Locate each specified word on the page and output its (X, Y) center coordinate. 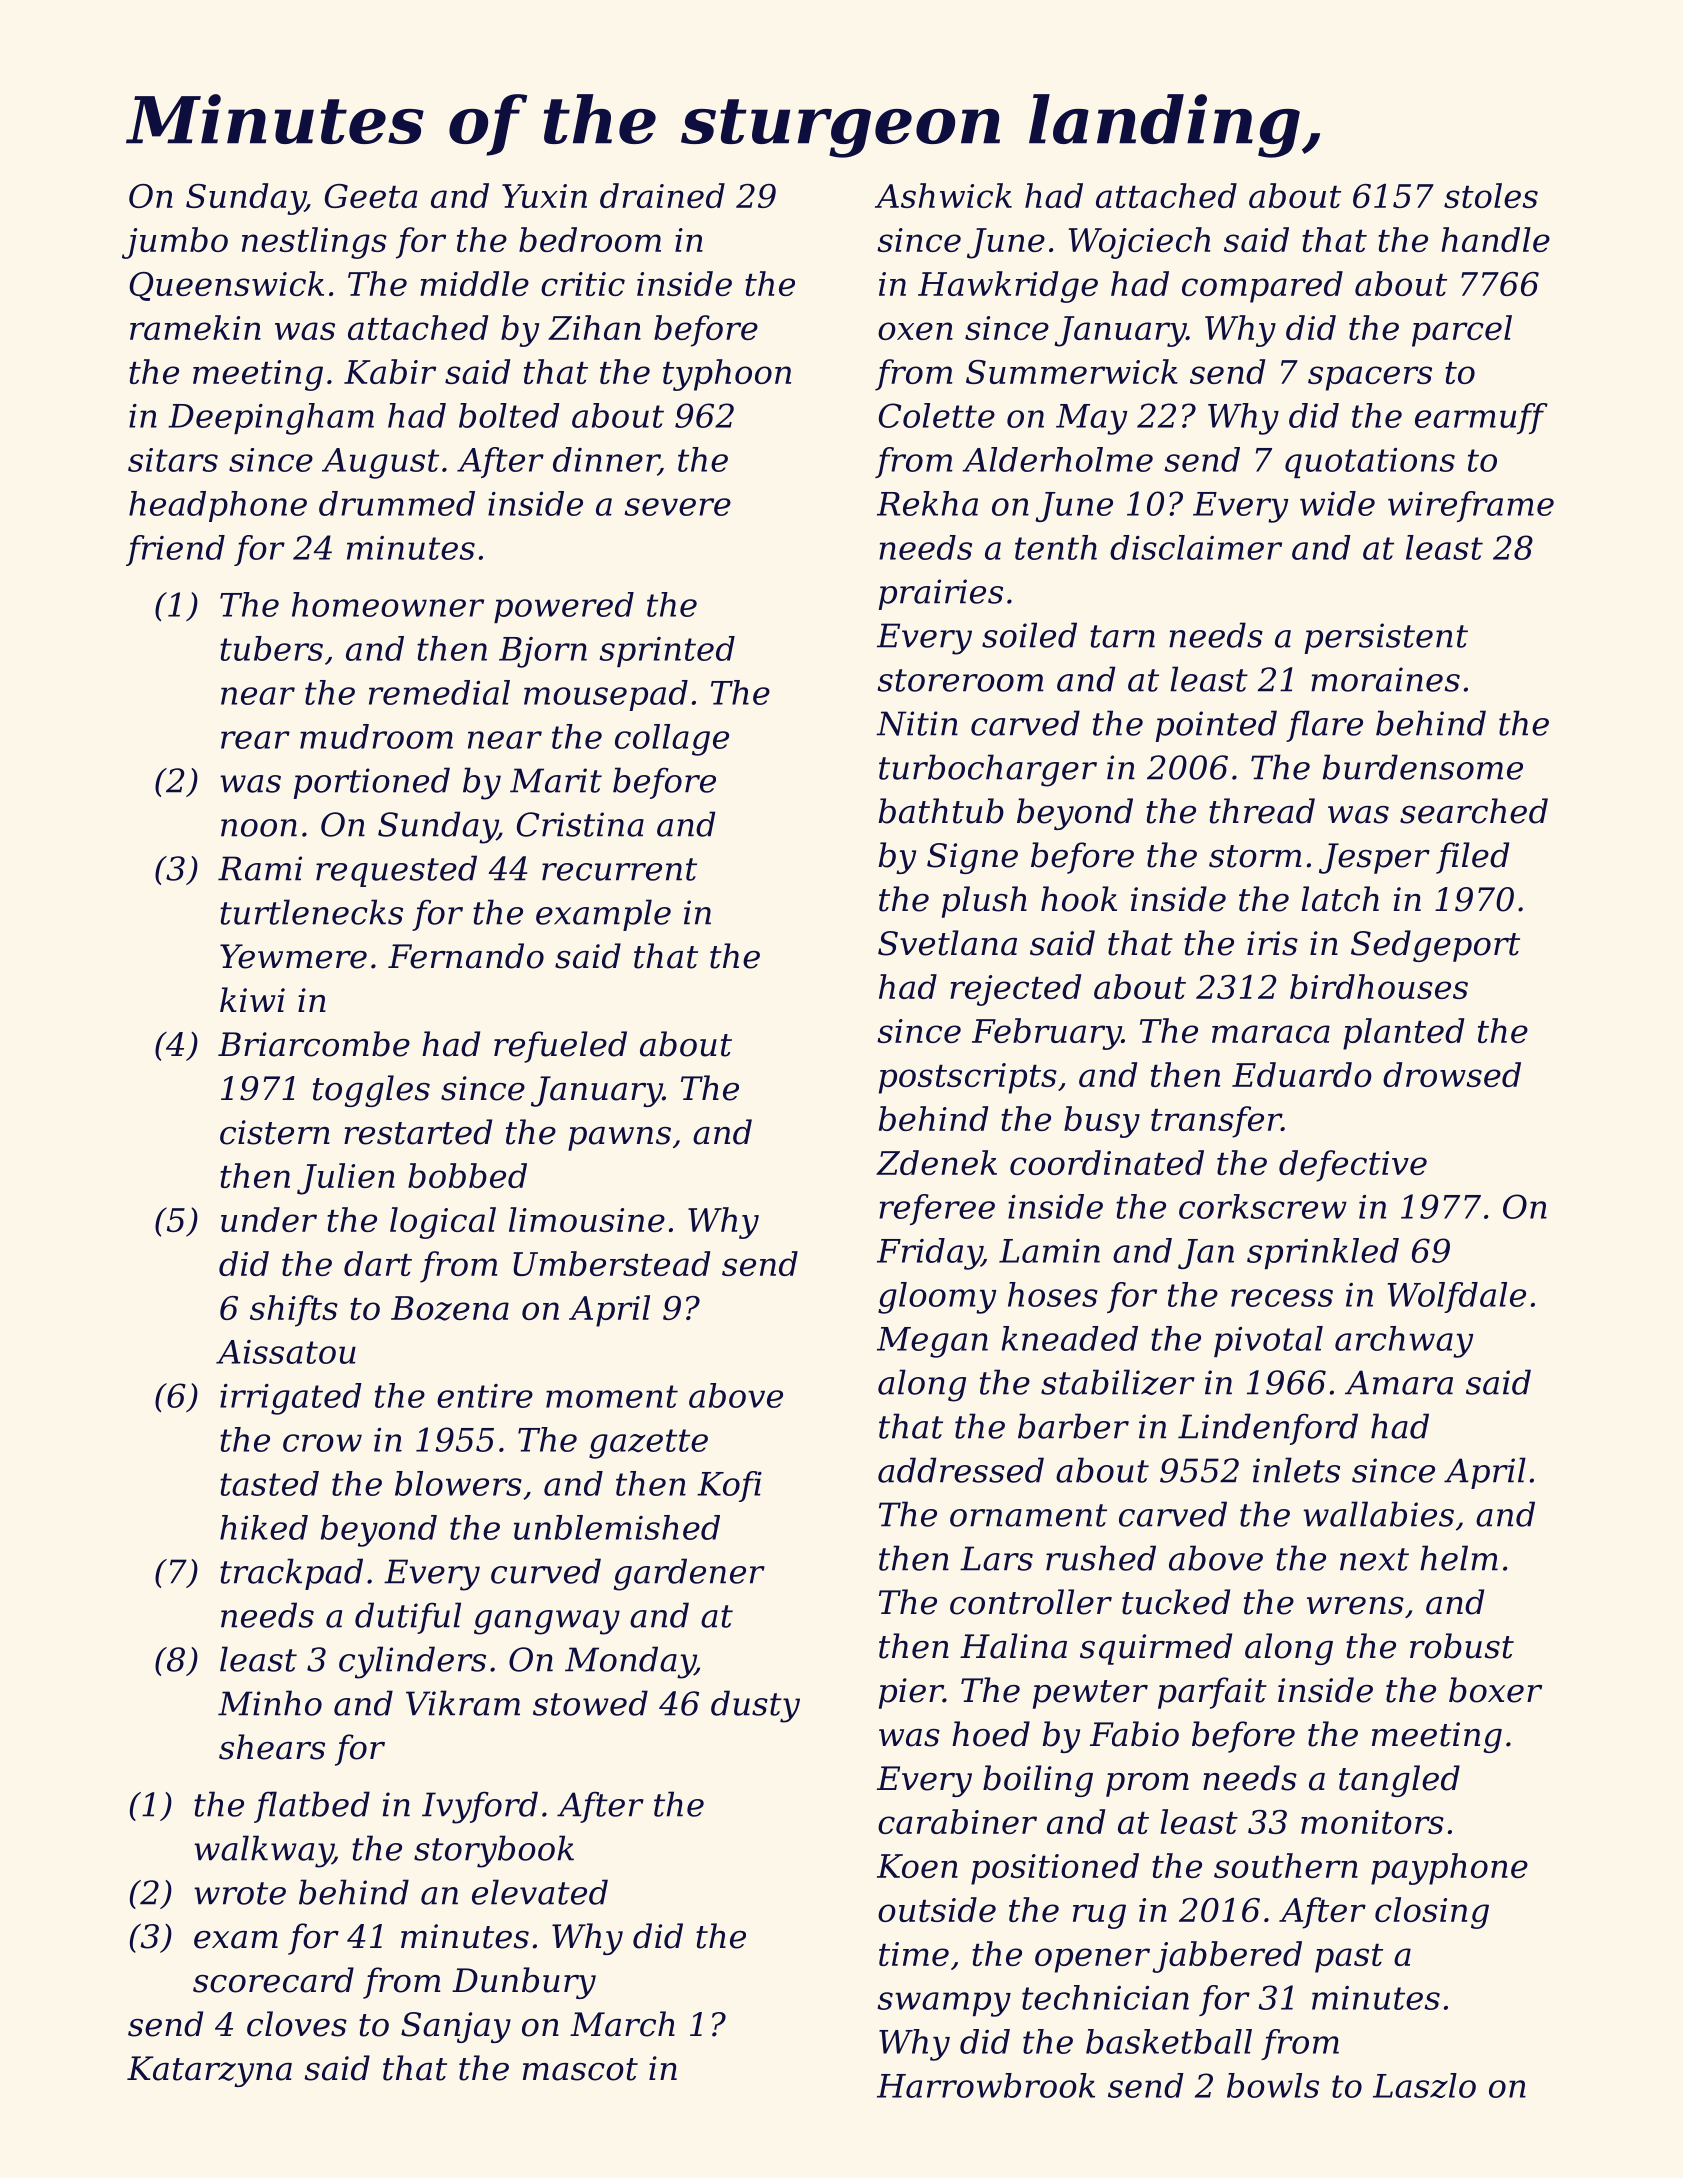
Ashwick (943, 195)
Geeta (371, 196)
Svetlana (947, 943)
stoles (1491, 195)
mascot (580, 2069)
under (269, 1219)
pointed (1216, 726)
